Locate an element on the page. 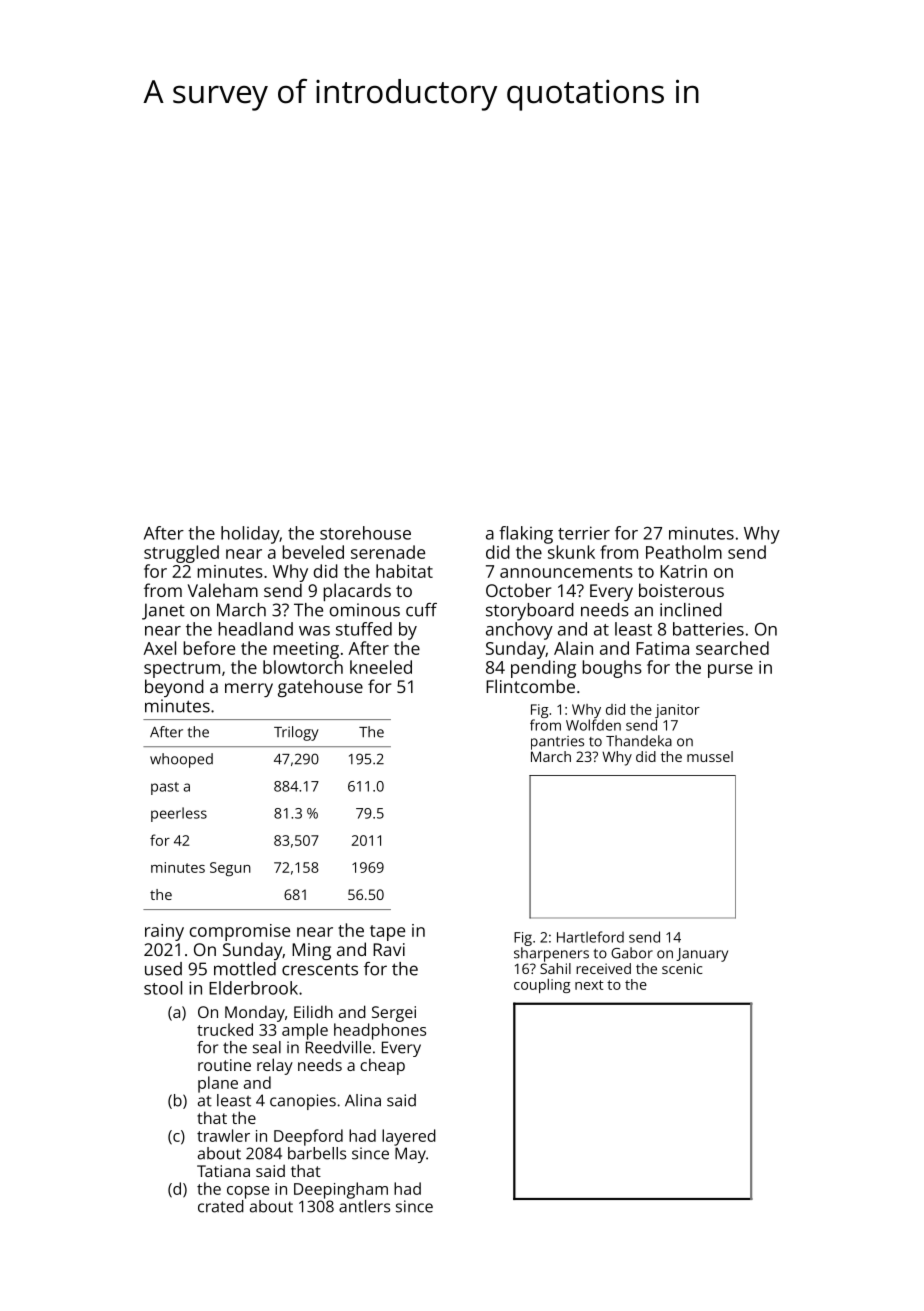  mussel is located at coordinates (710, 756).
